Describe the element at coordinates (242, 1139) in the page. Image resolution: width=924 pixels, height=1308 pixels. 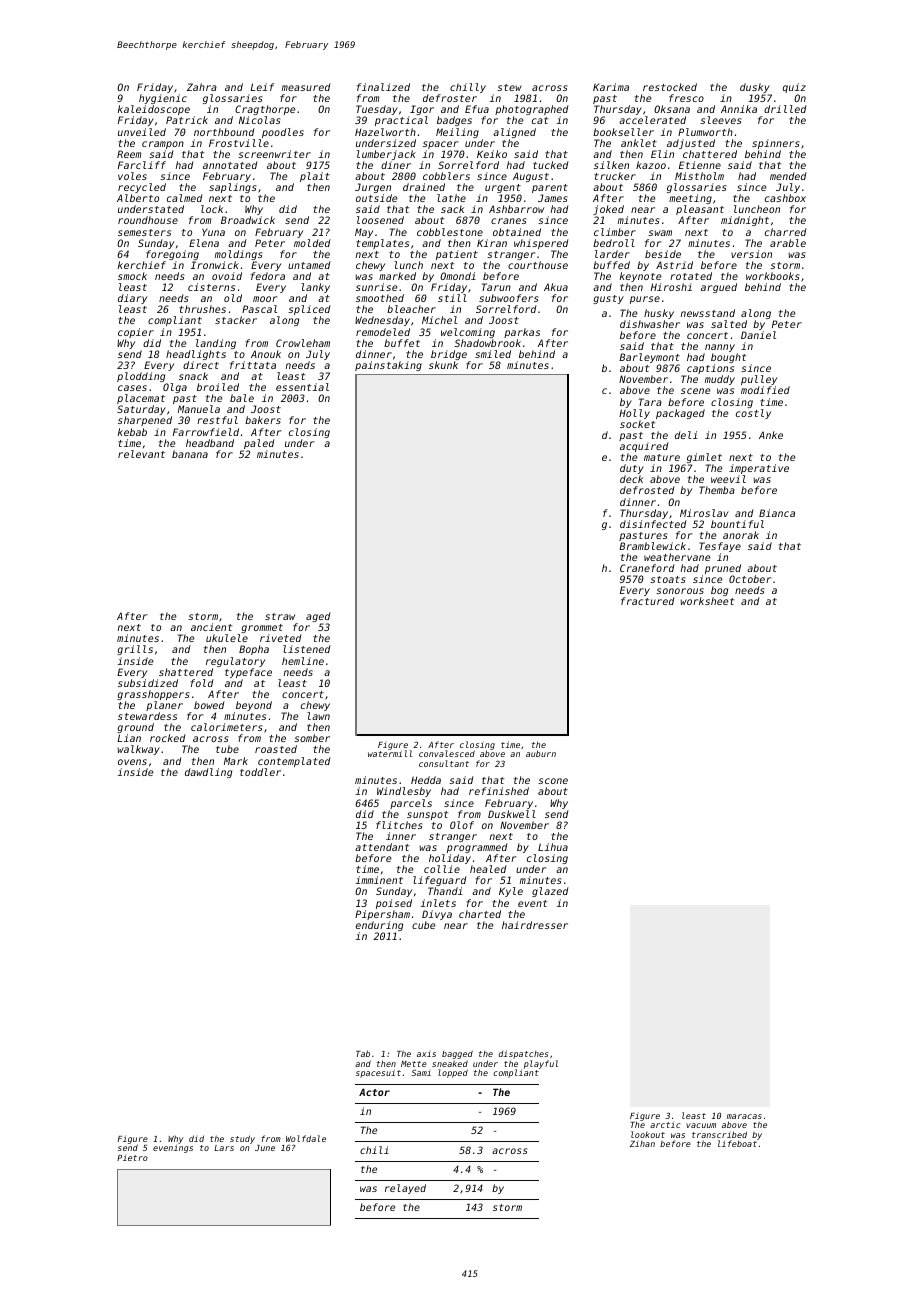
I see `study` at that location.
